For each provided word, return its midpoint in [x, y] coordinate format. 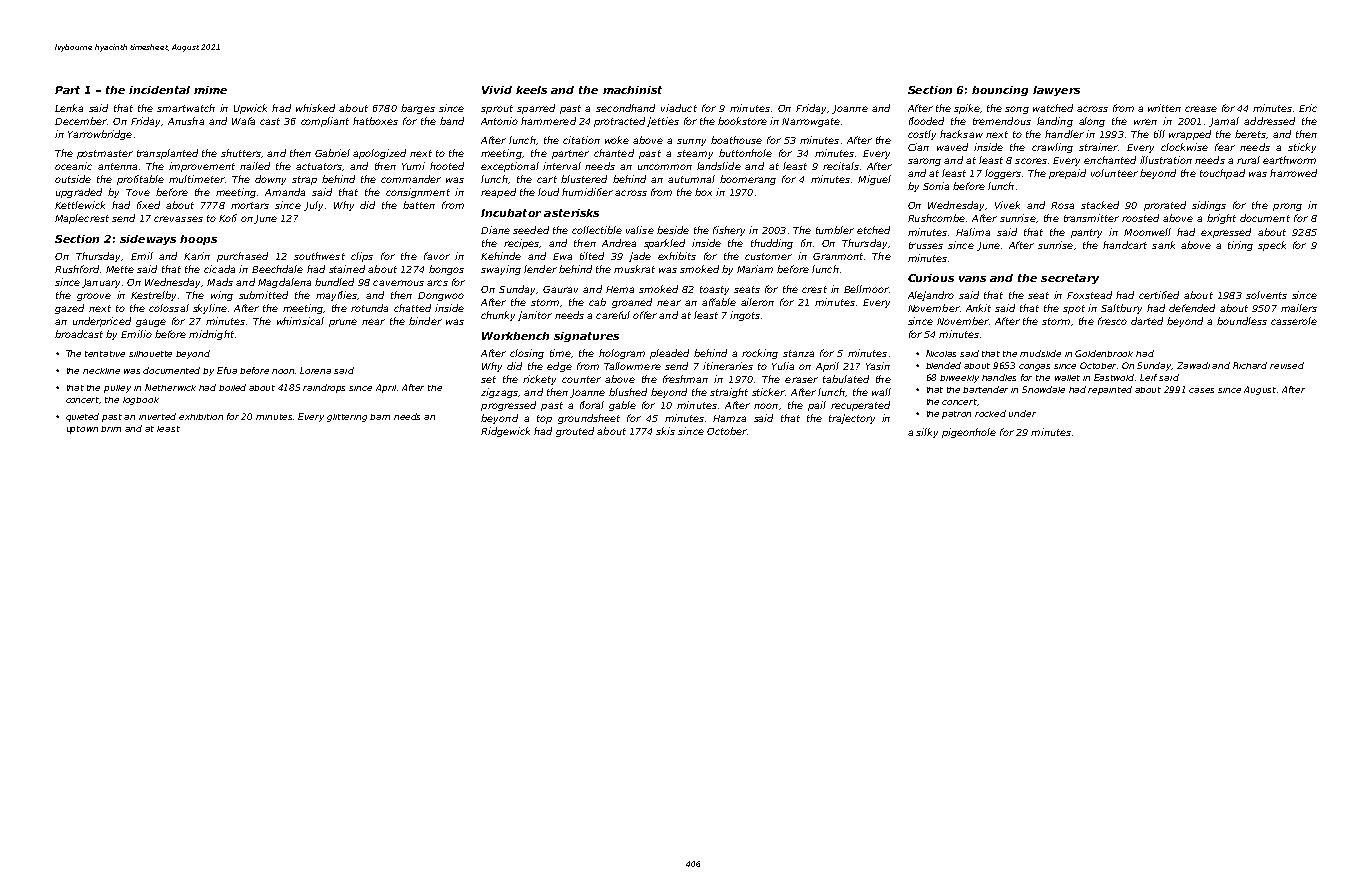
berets [1250, 134]
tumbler [835, 230]
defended [1192, 308]
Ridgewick [505, 432]
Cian [918, 147]
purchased [242, 257]
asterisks [571, 213]
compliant [325, 122]
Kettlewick [80, 205]
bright [1221, 219]
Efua [227, 370]
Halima [973, 232]
